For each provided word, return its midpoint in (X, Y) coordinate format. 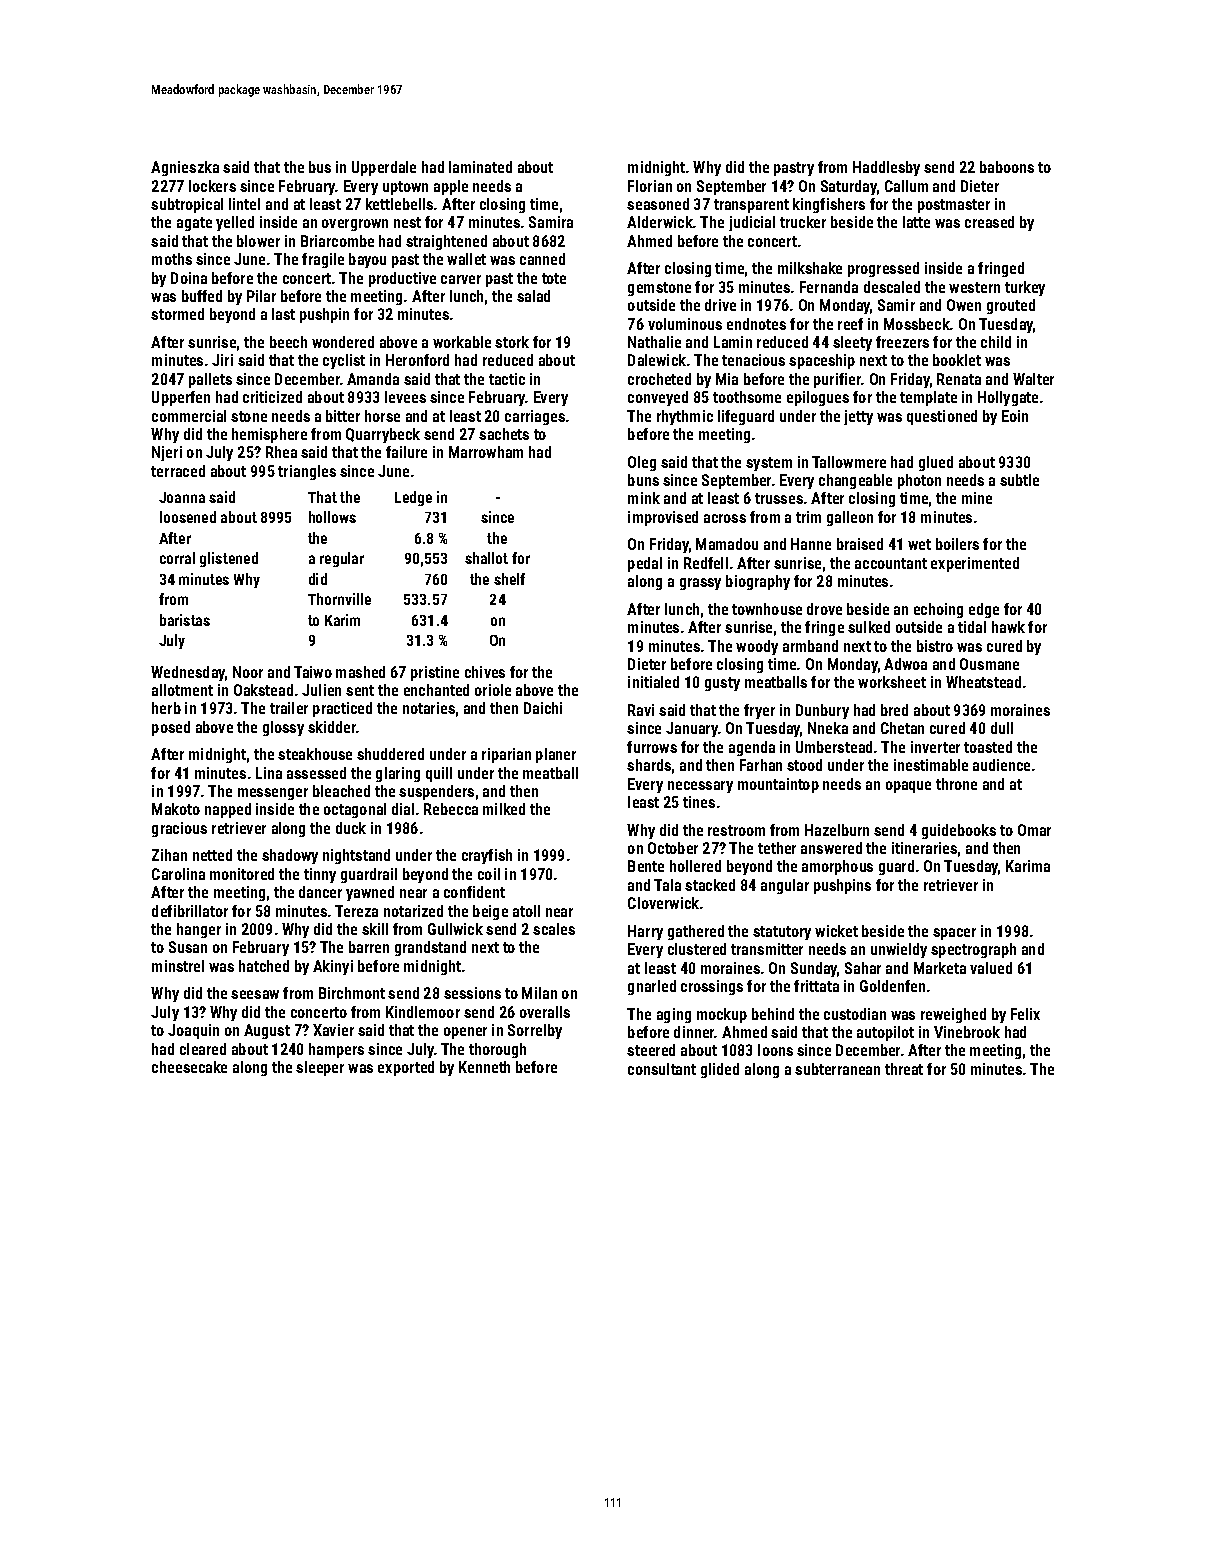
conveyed (658, 398)
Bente (646, 866)
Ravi (641, 710)
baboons (1007, 167)
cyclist (344, 361)
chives (485, 672)
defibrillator (190, 911)
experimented (975, 564)
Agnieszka (185, 168)
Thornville (339, 599)
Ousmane (989, 664)
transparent (751, 206)
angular (785, 886)
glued (936, 463)
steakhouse (315, 754)
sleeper (320, 1068)
